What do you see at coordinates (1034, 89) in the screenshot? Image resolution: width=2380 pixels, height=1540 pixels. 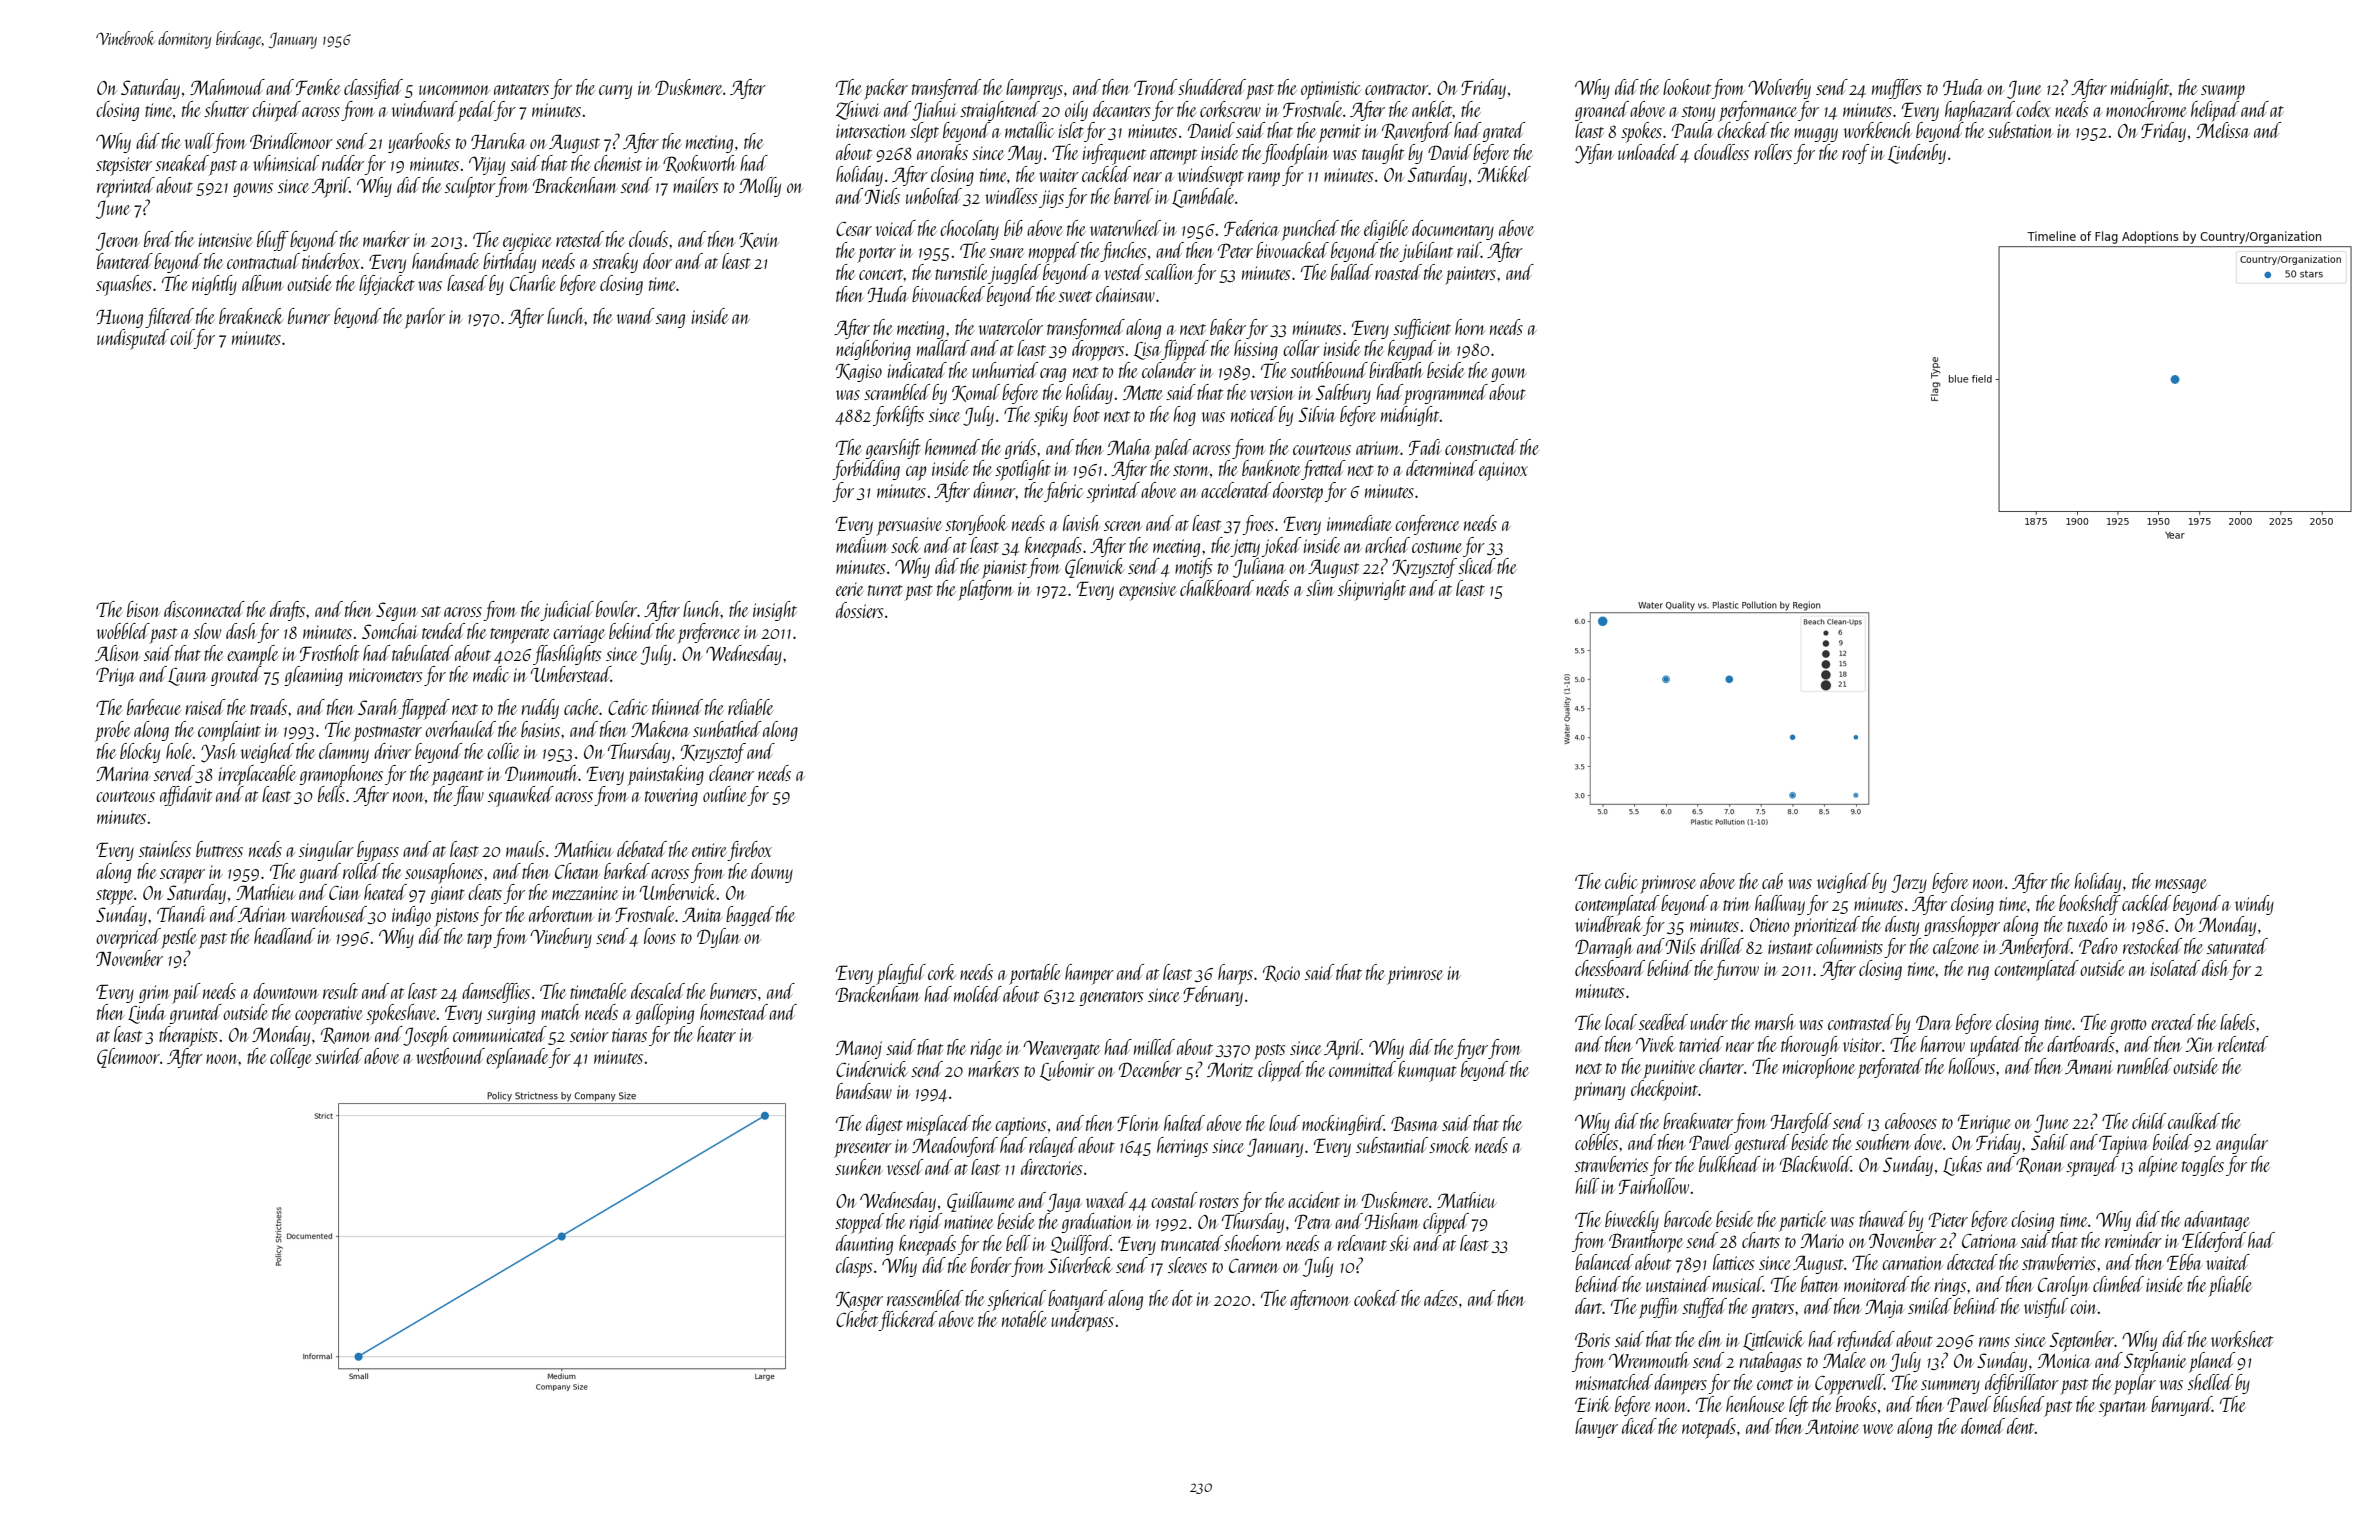 I see `lampreys` at bounding box center [1034, 89].
